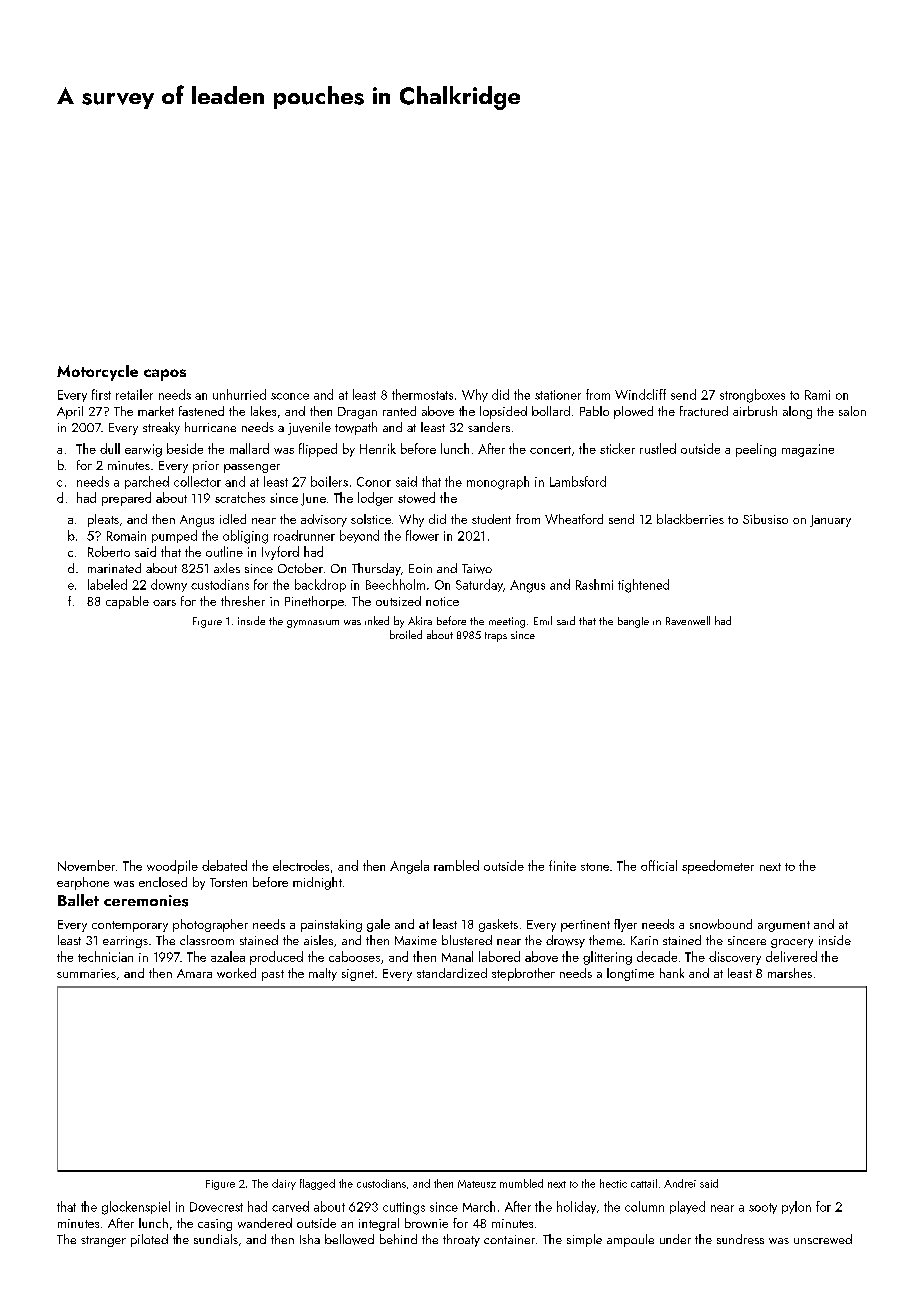  What do you see at coordinates (103, 520) in the screenshot?
I see `pleats` at bounding box center [103, 520].
